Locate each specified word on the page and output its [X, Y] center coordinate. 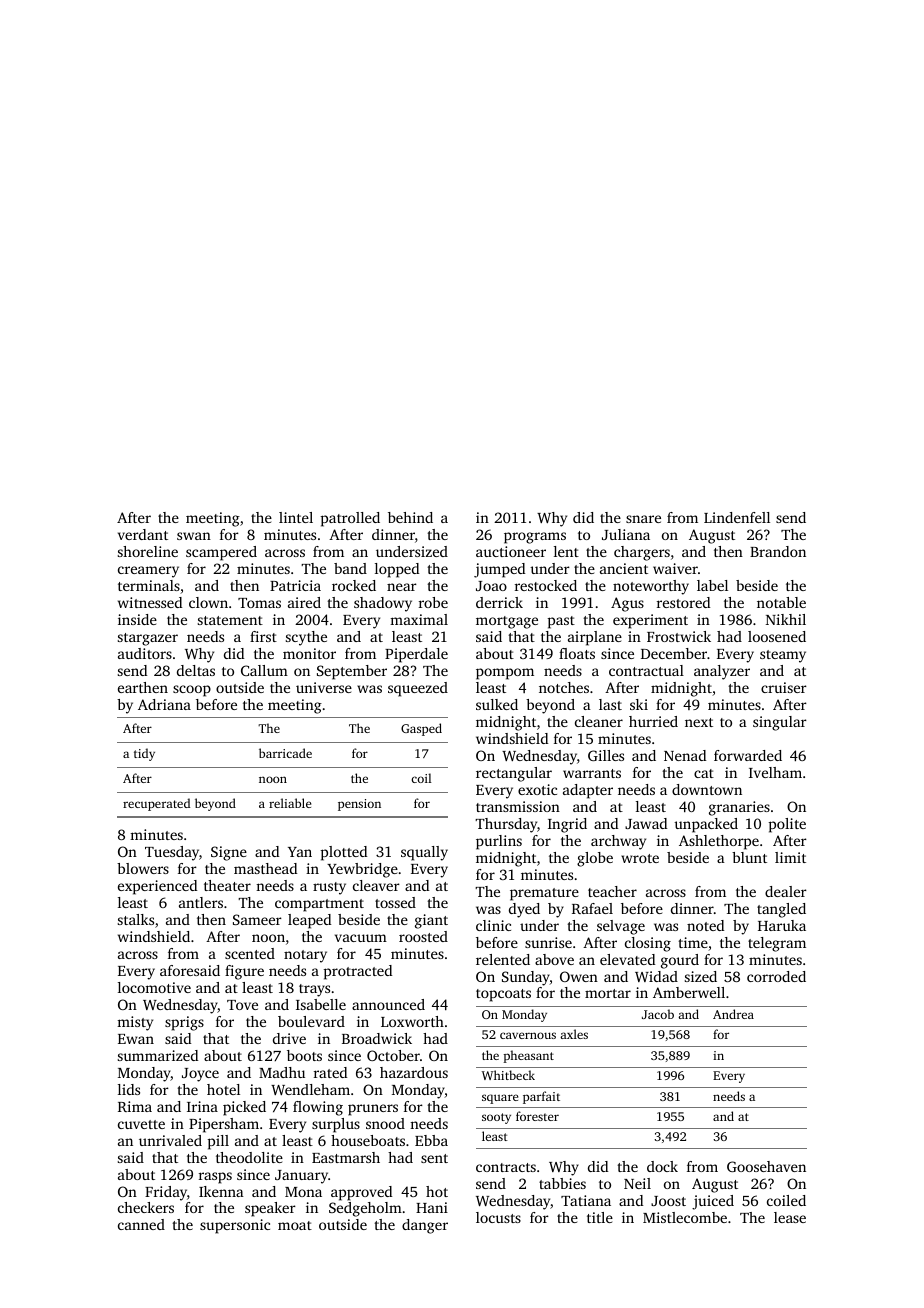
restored [683, 602]
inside [137, 619]
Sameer [257, 919]
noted [705, 925]
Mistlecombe [685, 1217]
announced [388, 1004]
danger [425, 1226]
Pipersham [224, 1125]
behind [410, 517]
